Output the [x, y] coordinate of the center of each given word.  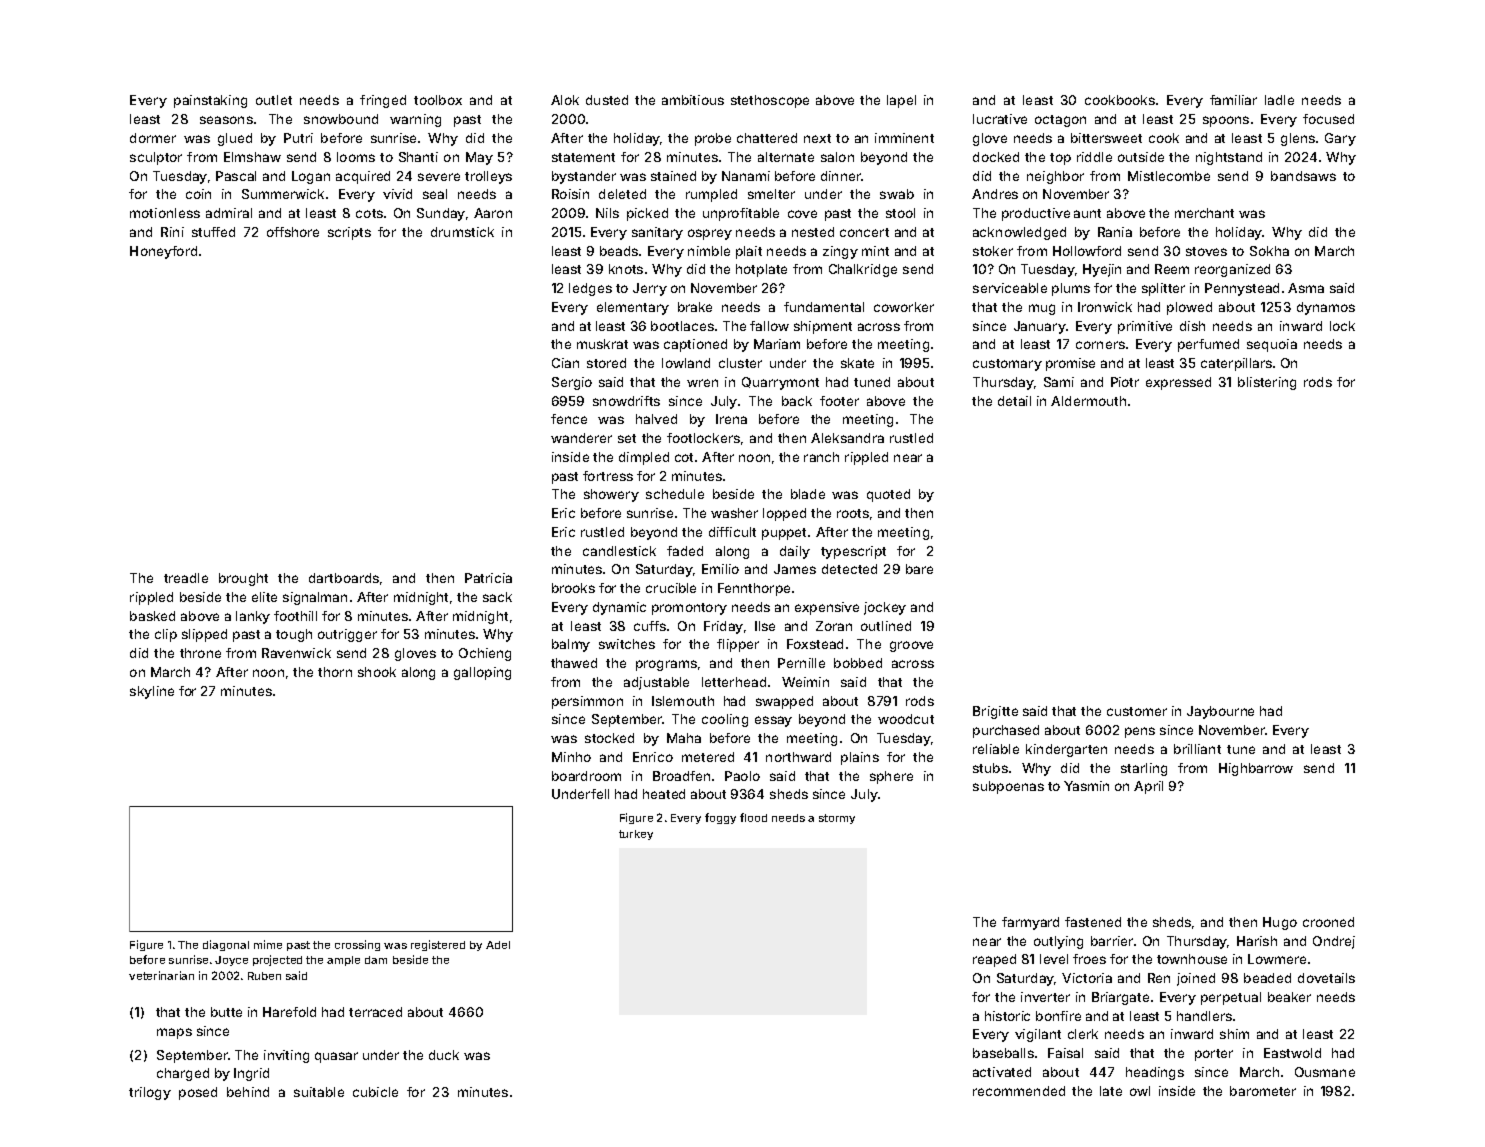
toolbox [438, 100]
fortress [608, 476]
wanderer [581, 438]
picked [647, 214]
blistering [1267, 383]
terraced [375, 1012]
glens [1298, 139]
